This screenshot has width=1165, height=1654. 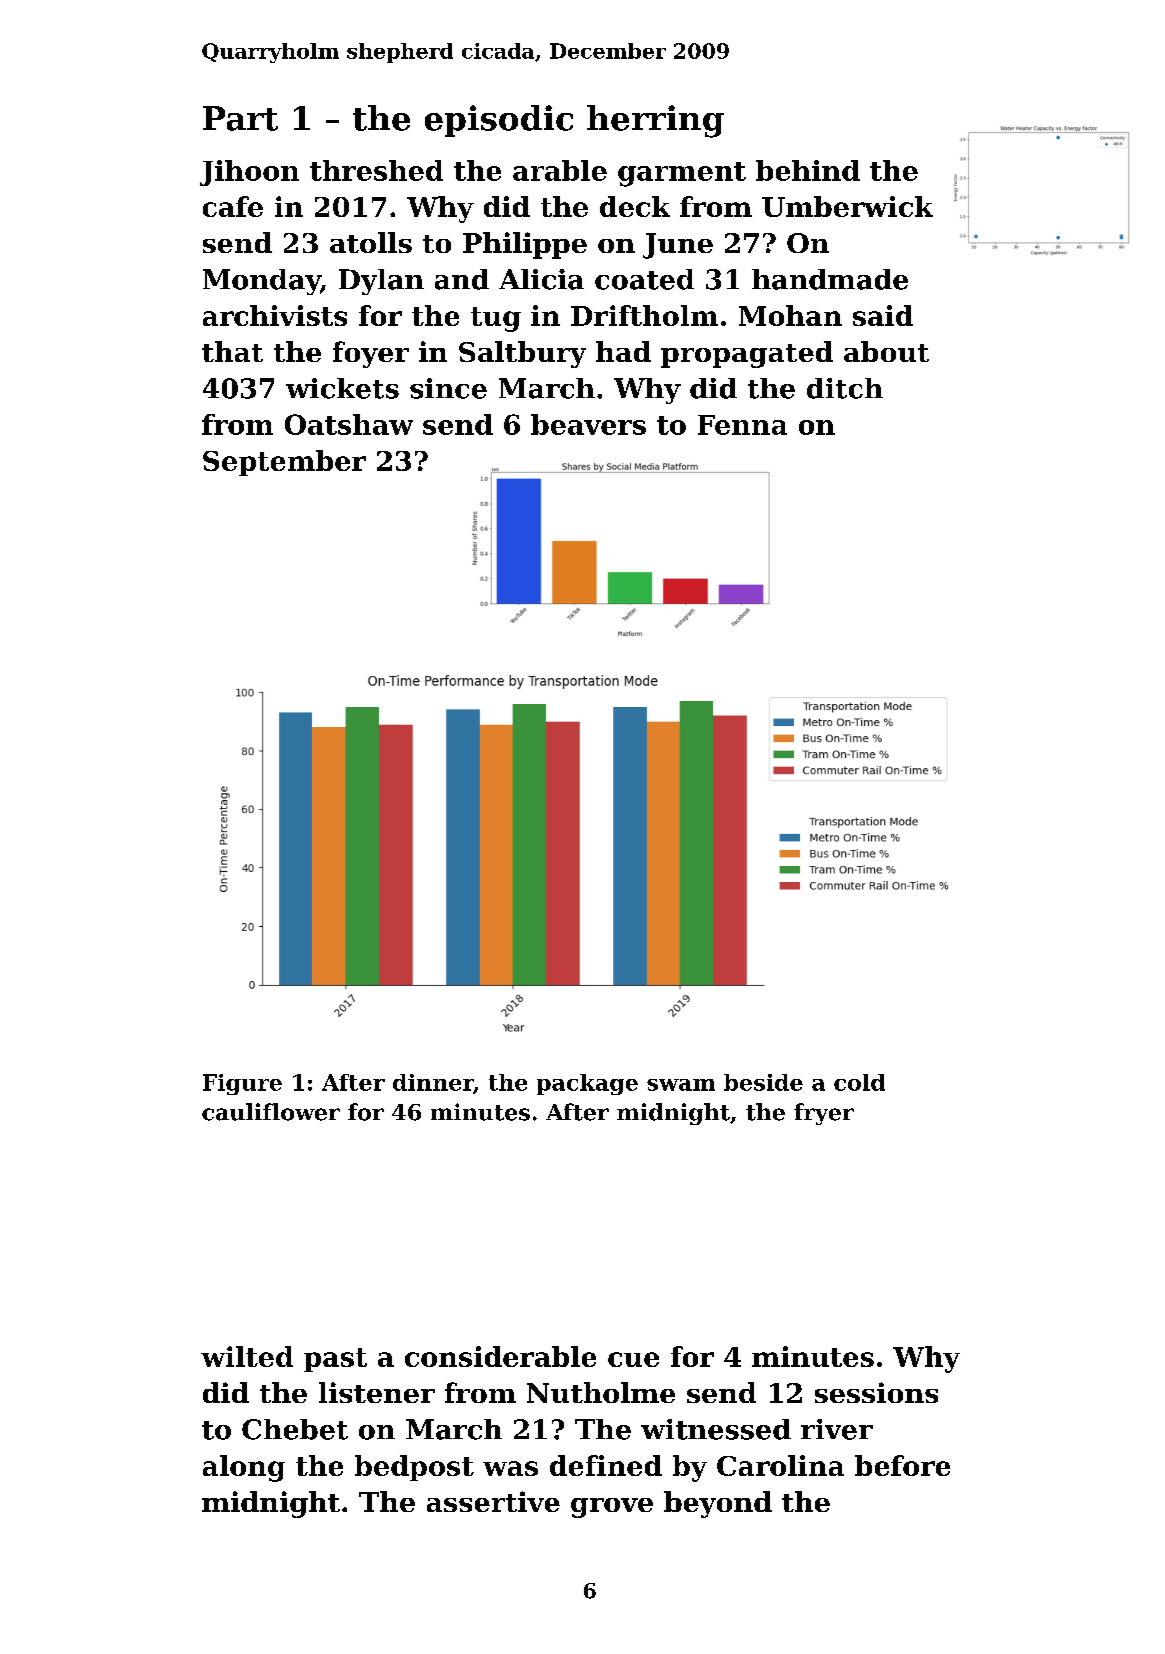 What do you see at coordinates (240, 118) in the screenshot?
I see `Part` at bounding box center [240, 118].
